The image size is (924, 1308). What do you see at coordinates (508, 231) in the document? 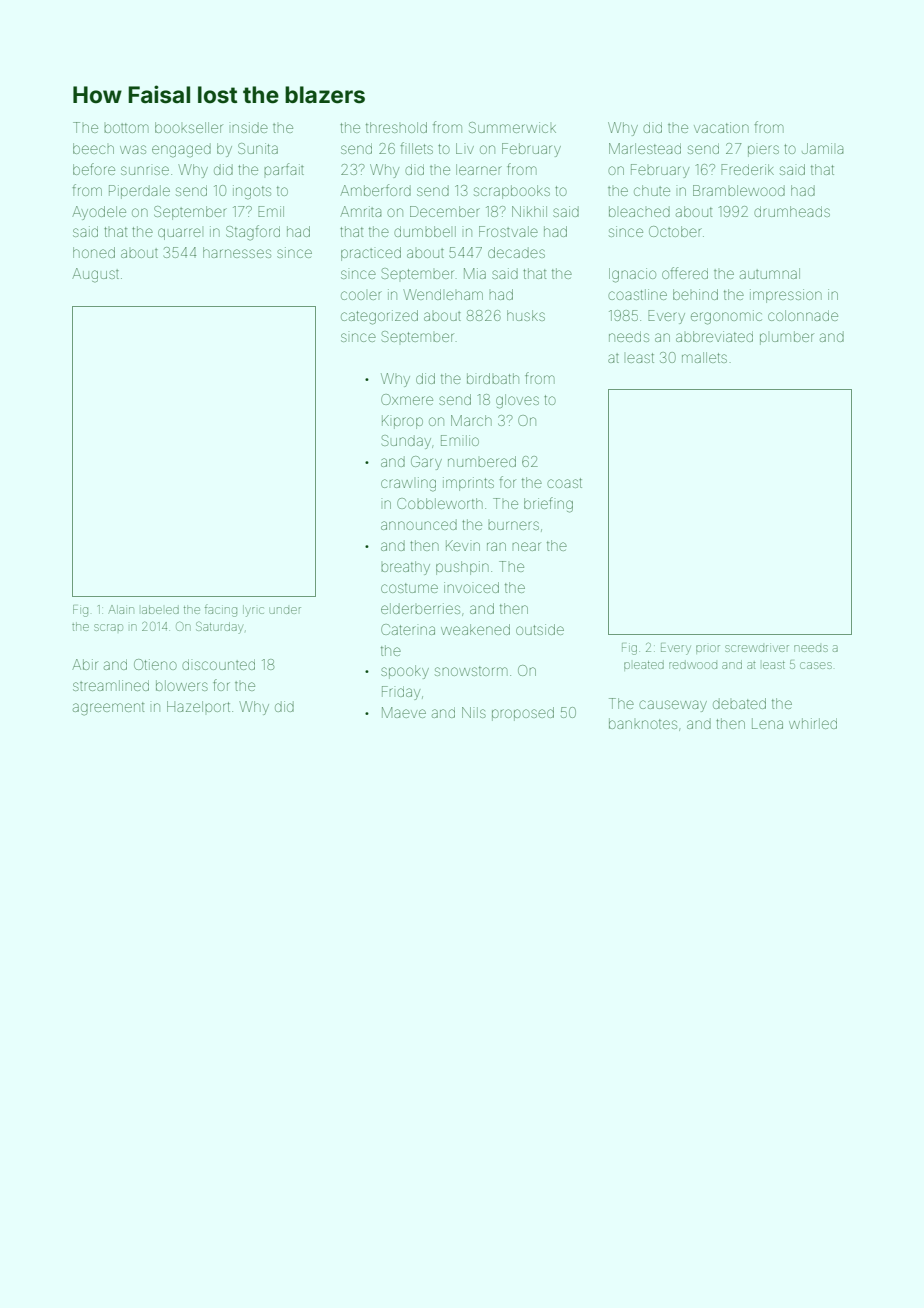
I see `Frostvale` at bounding box center [508, 231].
